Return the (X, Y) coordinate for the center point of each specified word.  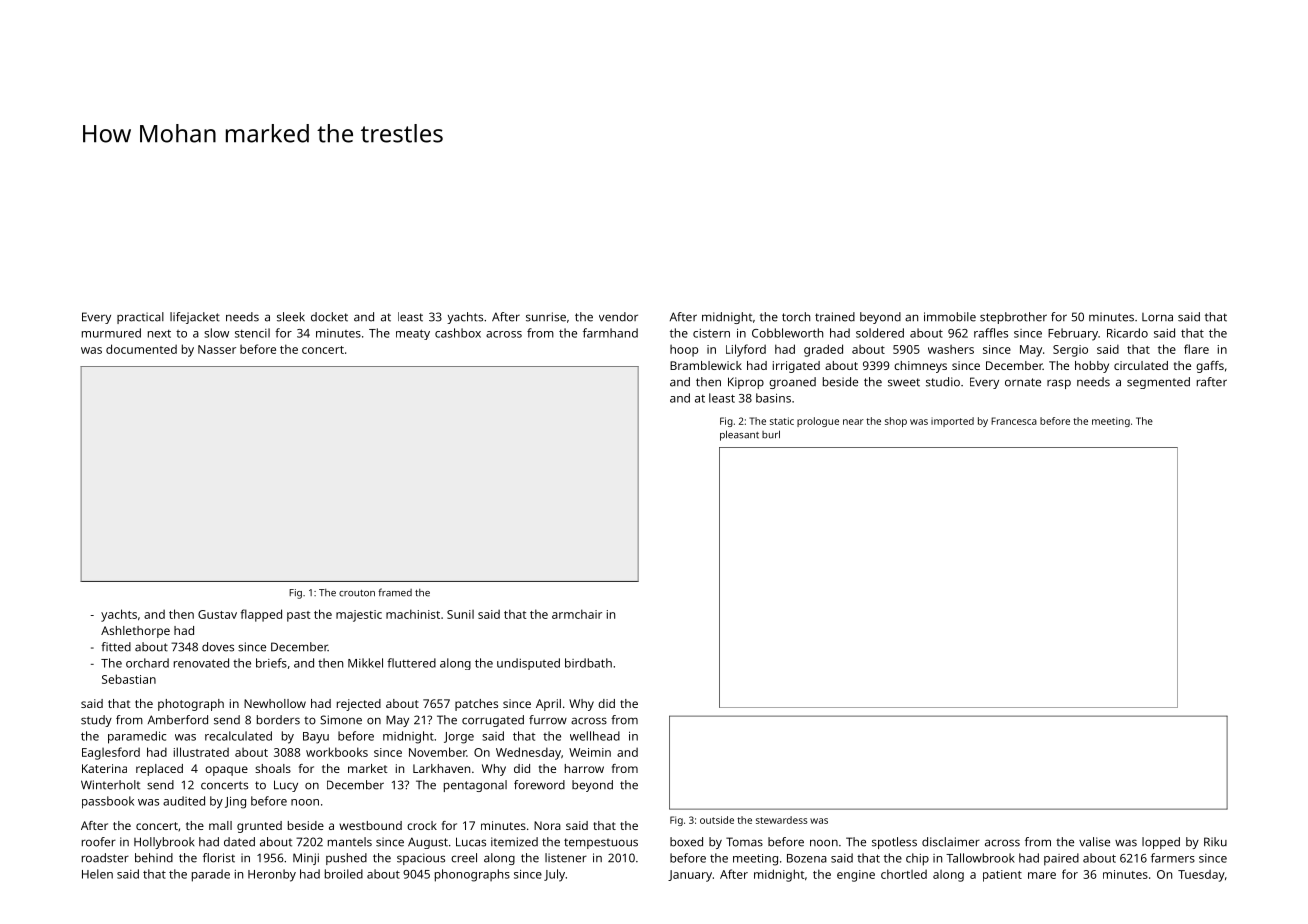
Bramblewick (706, 365)
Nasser (217, 349)
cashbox (458, 333)
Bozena (807, 858)
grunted (259, 827)
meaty (413, 334)
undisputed (528, 664)
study (96, 721)
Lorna (1157, 317)
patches (476, 705)
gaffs (1210, 367)
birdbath (588, 663)
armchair (577, 614)
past (298, 616)
